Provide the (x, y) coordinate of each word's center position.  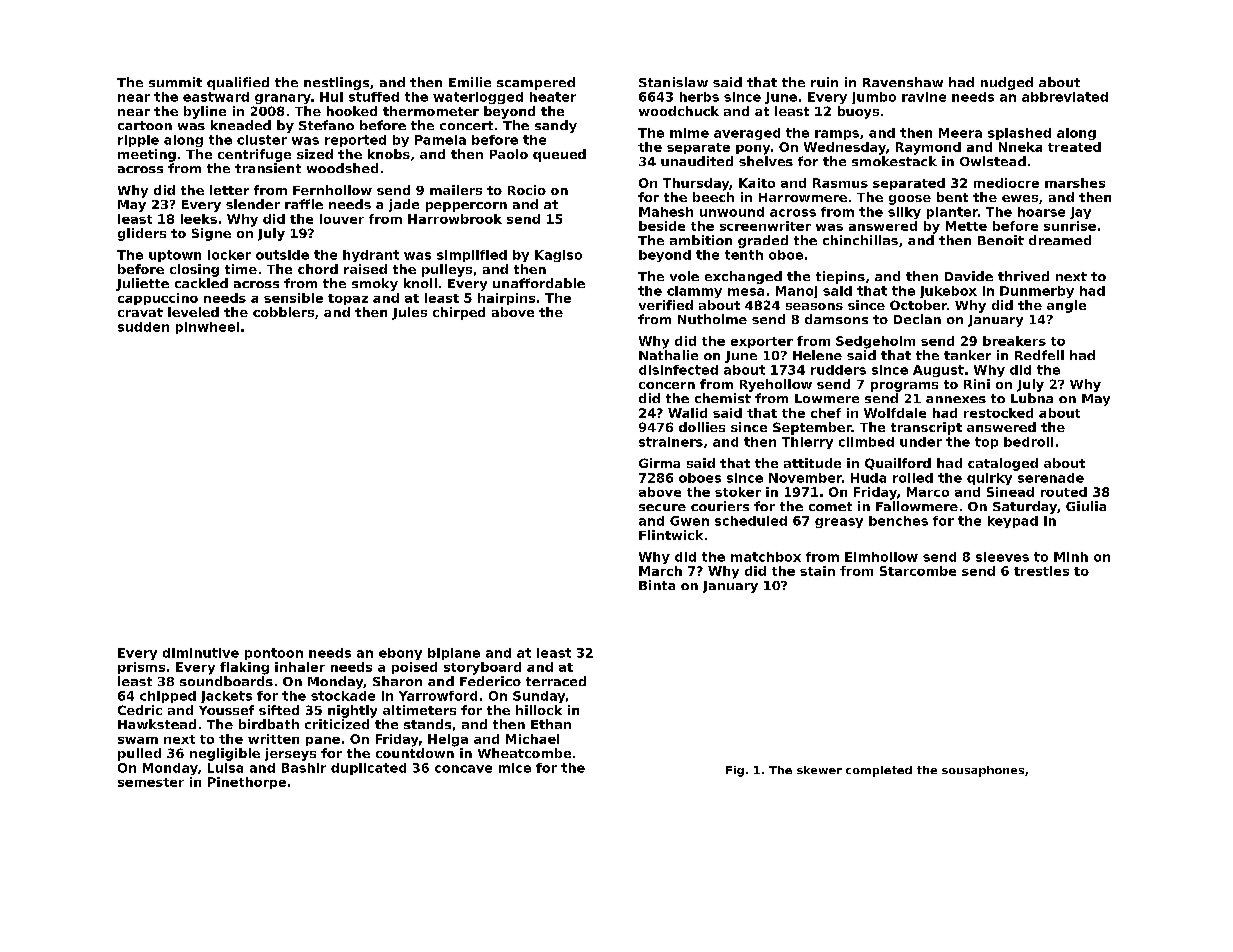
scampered (536, 83)
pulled (139, 754)
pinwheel (207, 328)
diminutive (201, 653)
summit (175, 82)
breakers (1014, 341)
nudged (1007, 83)
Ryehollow (776, 385)
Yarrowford (438, 696)
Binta (657, 585)
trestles (1041, 571)
